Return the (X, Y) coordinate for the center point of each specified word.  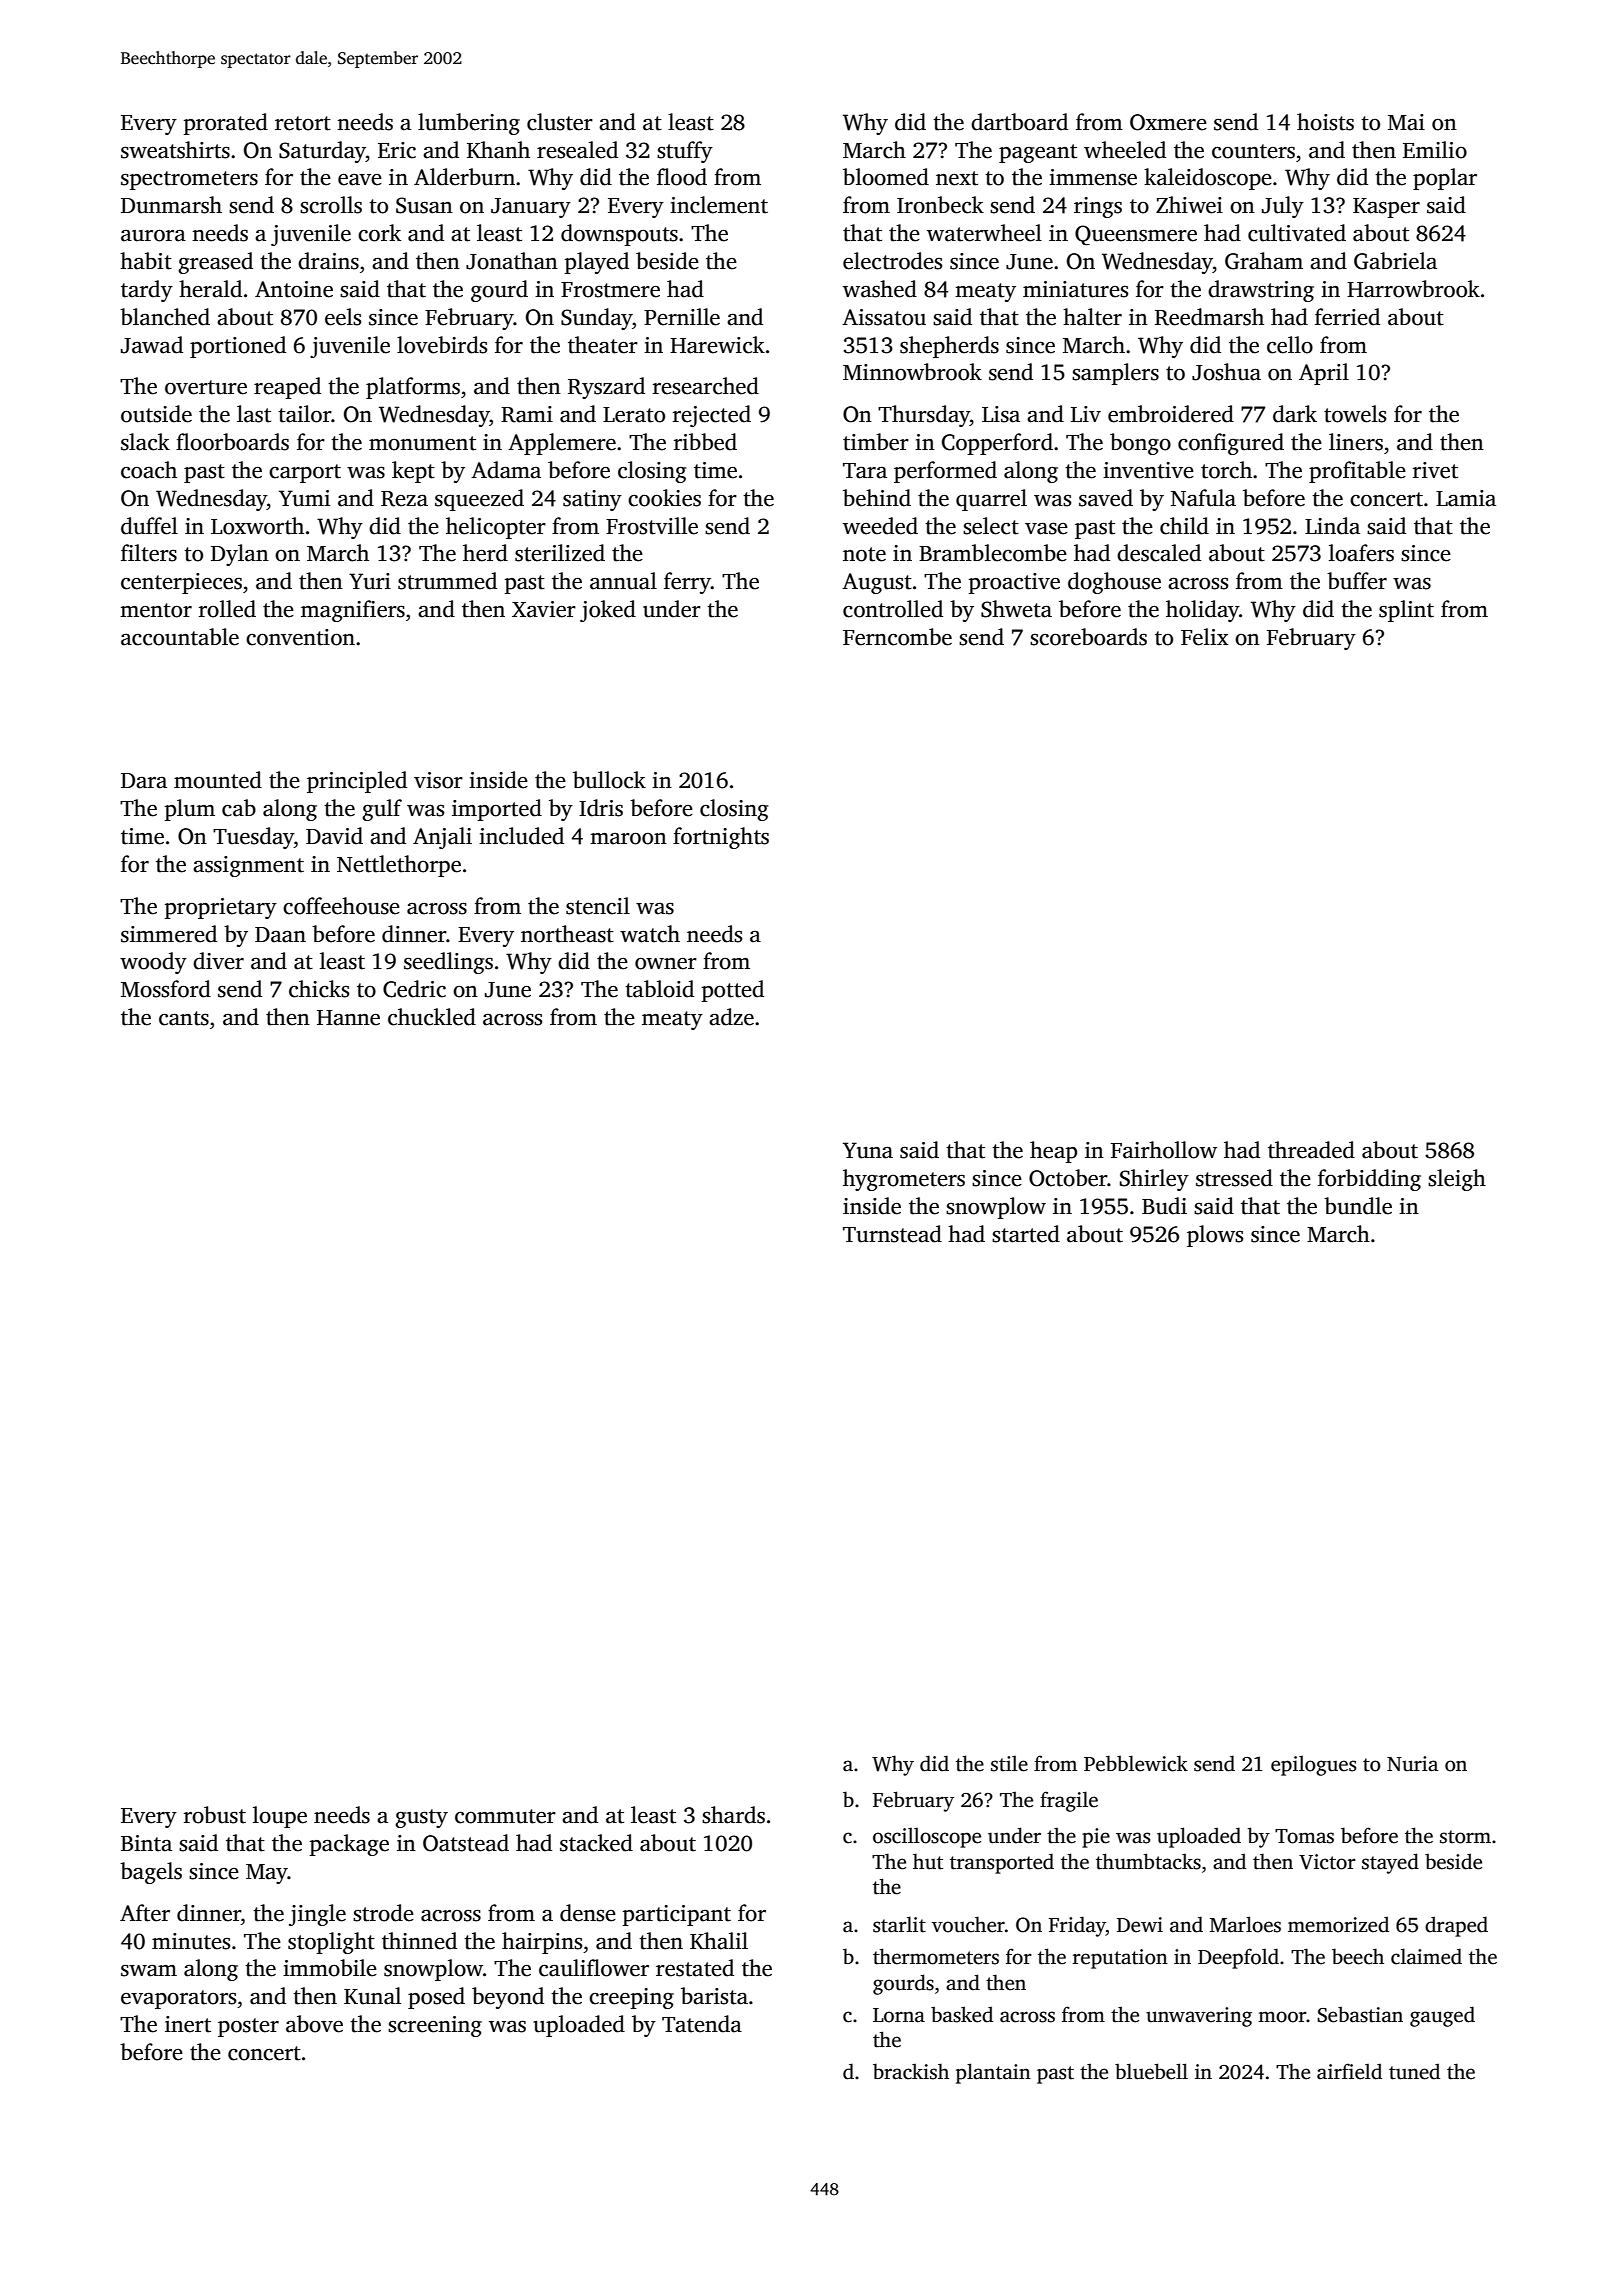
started (1026, 1234)
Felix (1205, 637)
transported (1002, 1863)
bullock (609, 780)
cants (184, 1018)
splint (1406, 611)
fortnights (721, 838)
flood (682, 177)
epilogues (1313, 1766)
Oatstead (466, 1843)
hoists (1325, 122)
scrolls (331, 205)
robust (215, 1815)
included (521, 836)
